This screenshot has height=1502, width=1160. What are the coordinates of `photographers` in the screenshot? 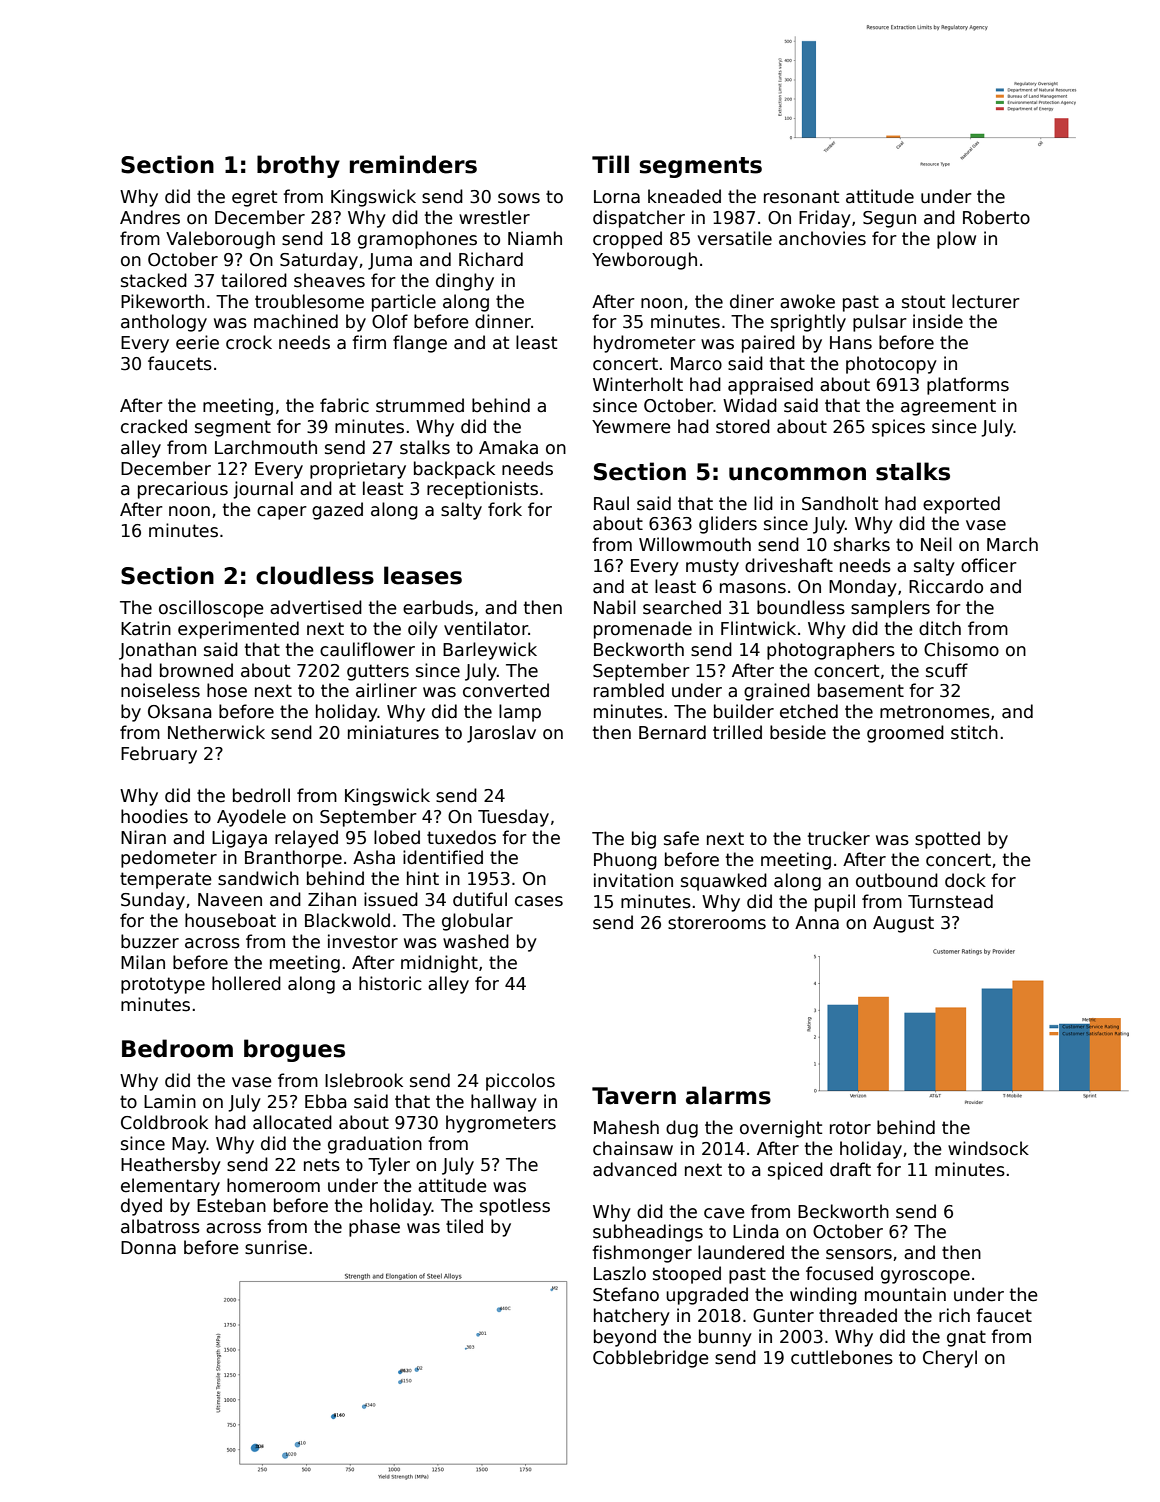 It's located at (831, 651).
